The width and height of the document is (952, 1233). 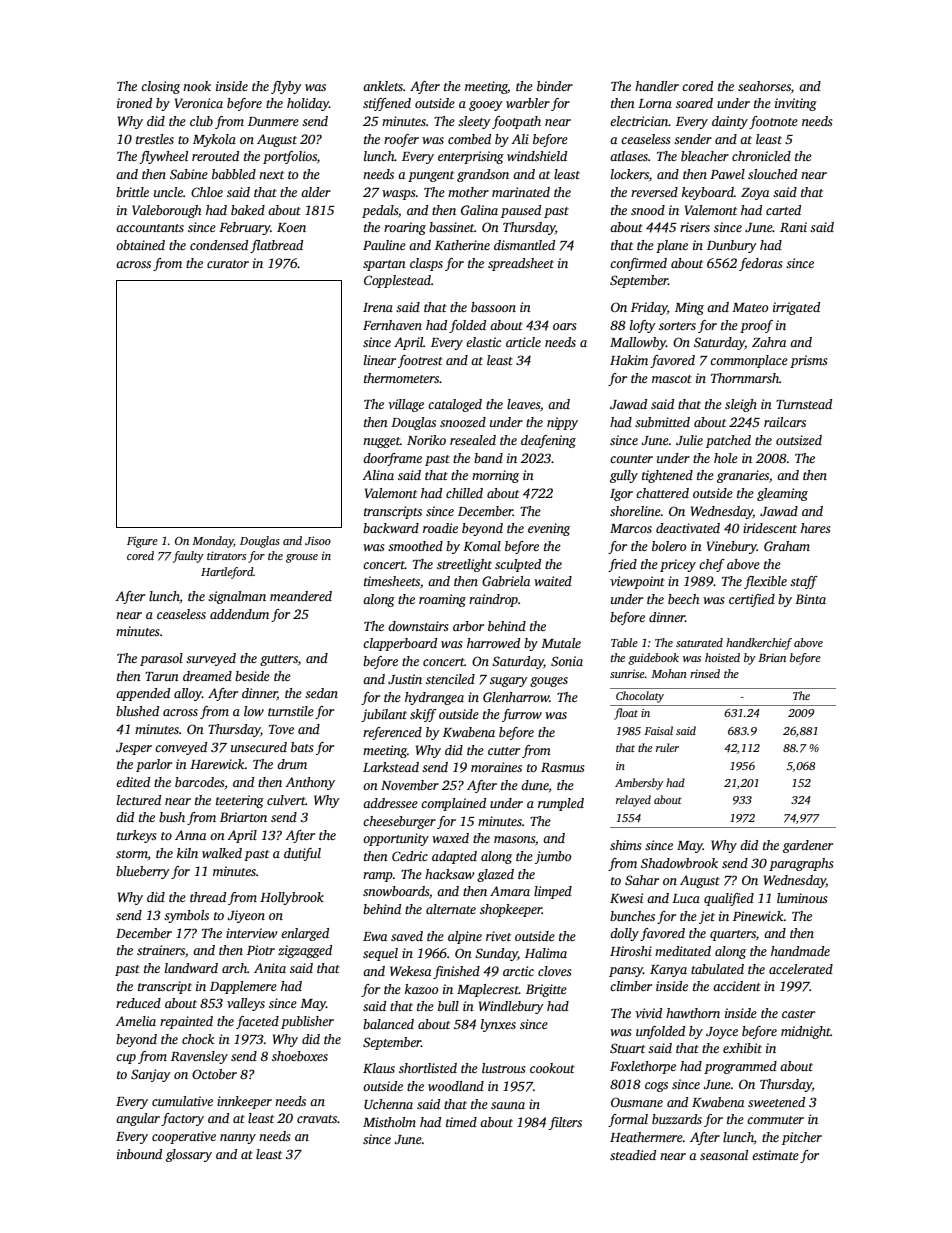 What do you see at coordinates (633, 1155) in the document?
I see `steadied` at bounding box center [633, 1155].
